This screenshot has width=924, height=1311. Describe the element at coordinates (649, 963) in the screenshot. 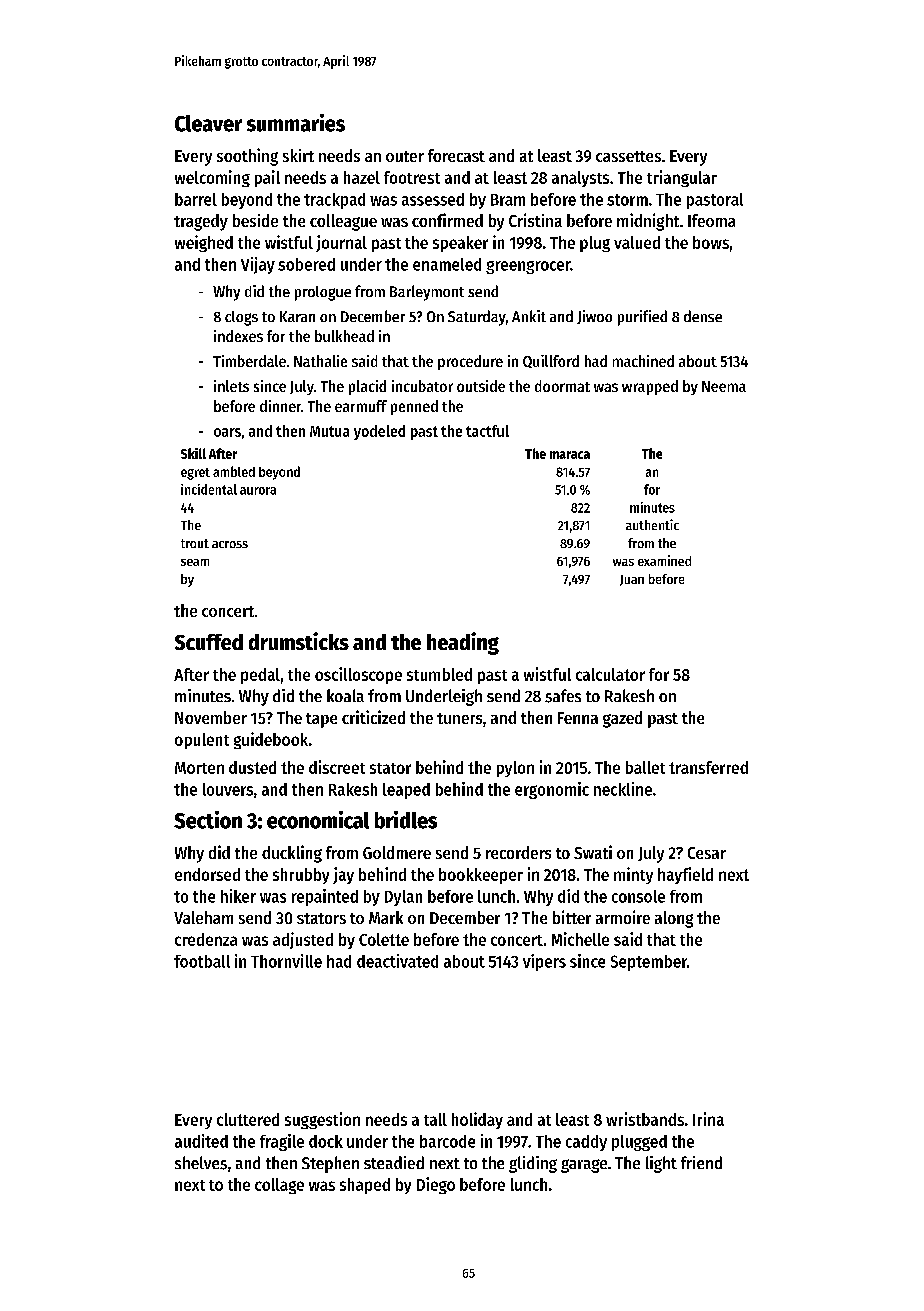

I see `September` at that location.
